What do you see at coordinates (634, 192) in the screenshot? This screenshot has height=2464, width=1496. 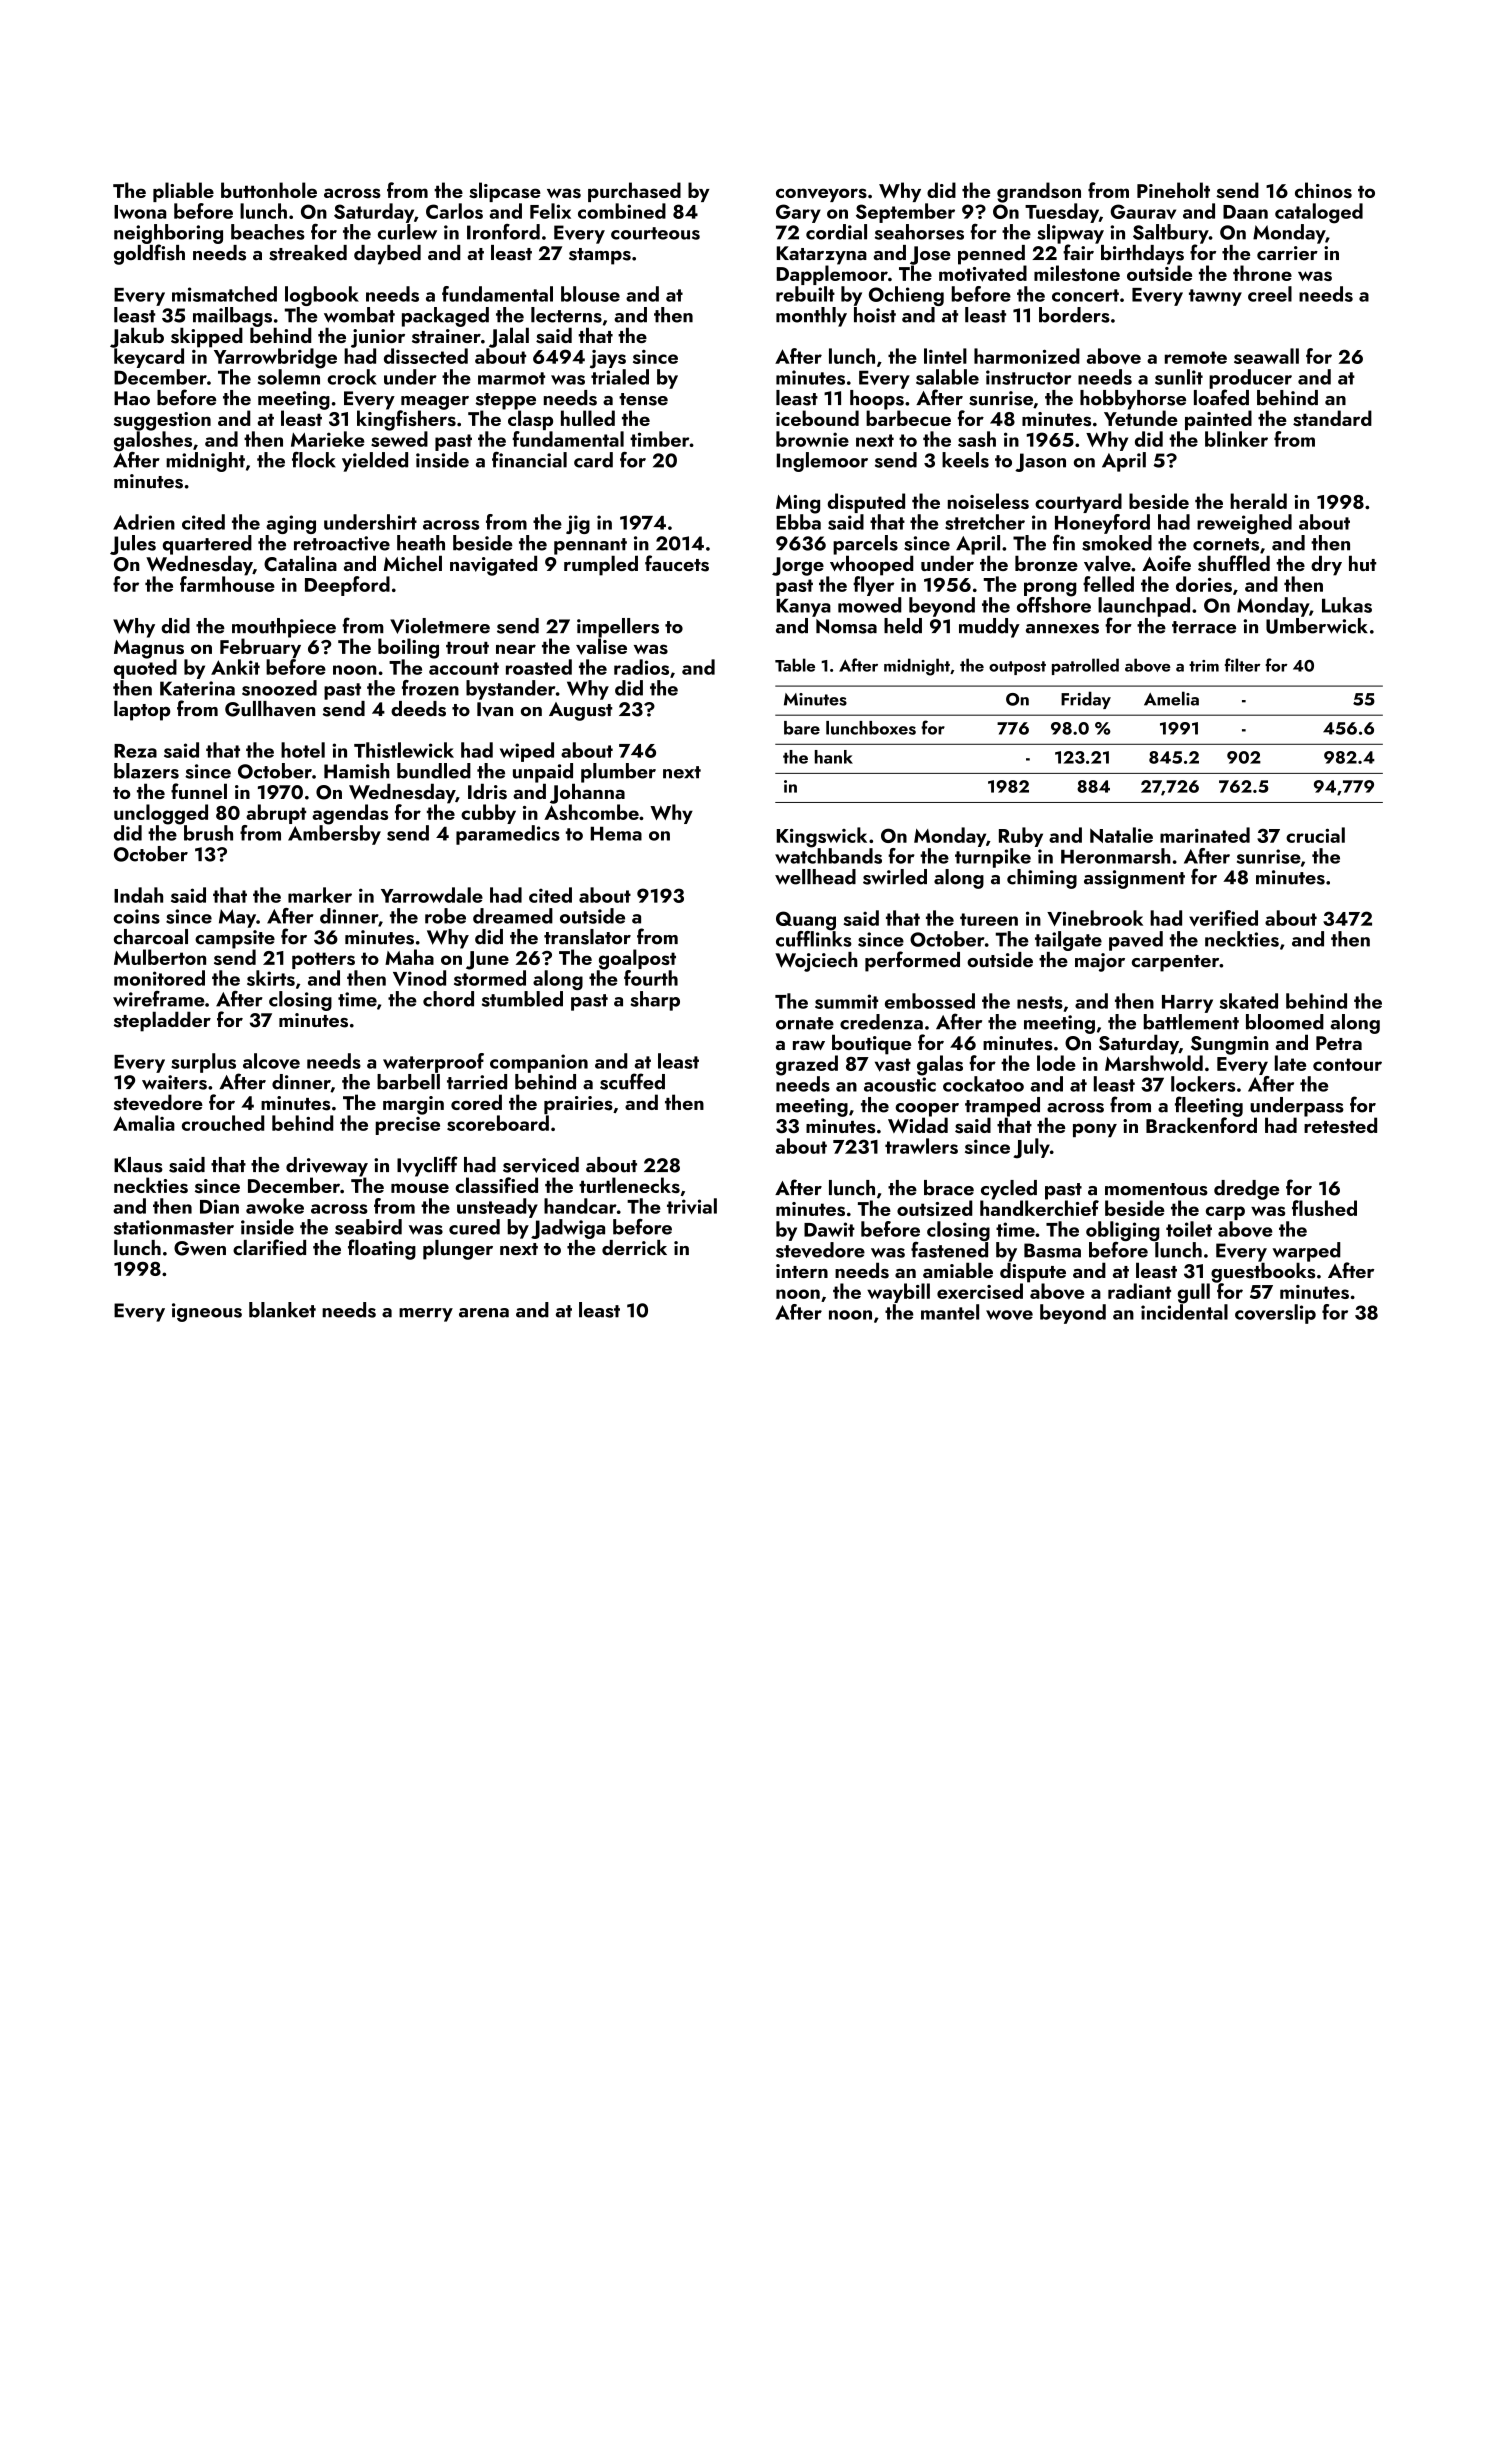 I see `purchased` at bounding box center [634, 192].
